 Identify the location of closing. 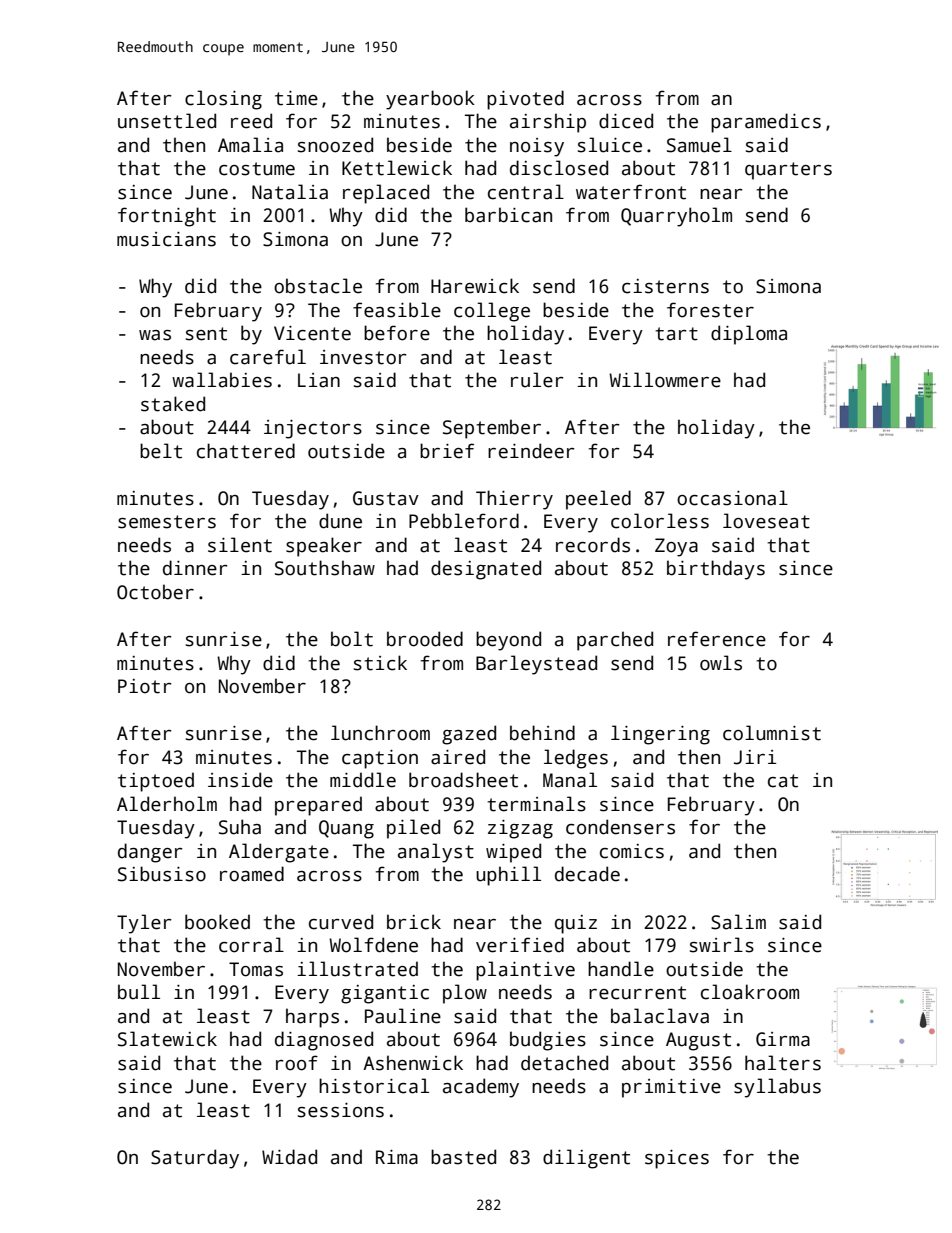
(223, 100).
